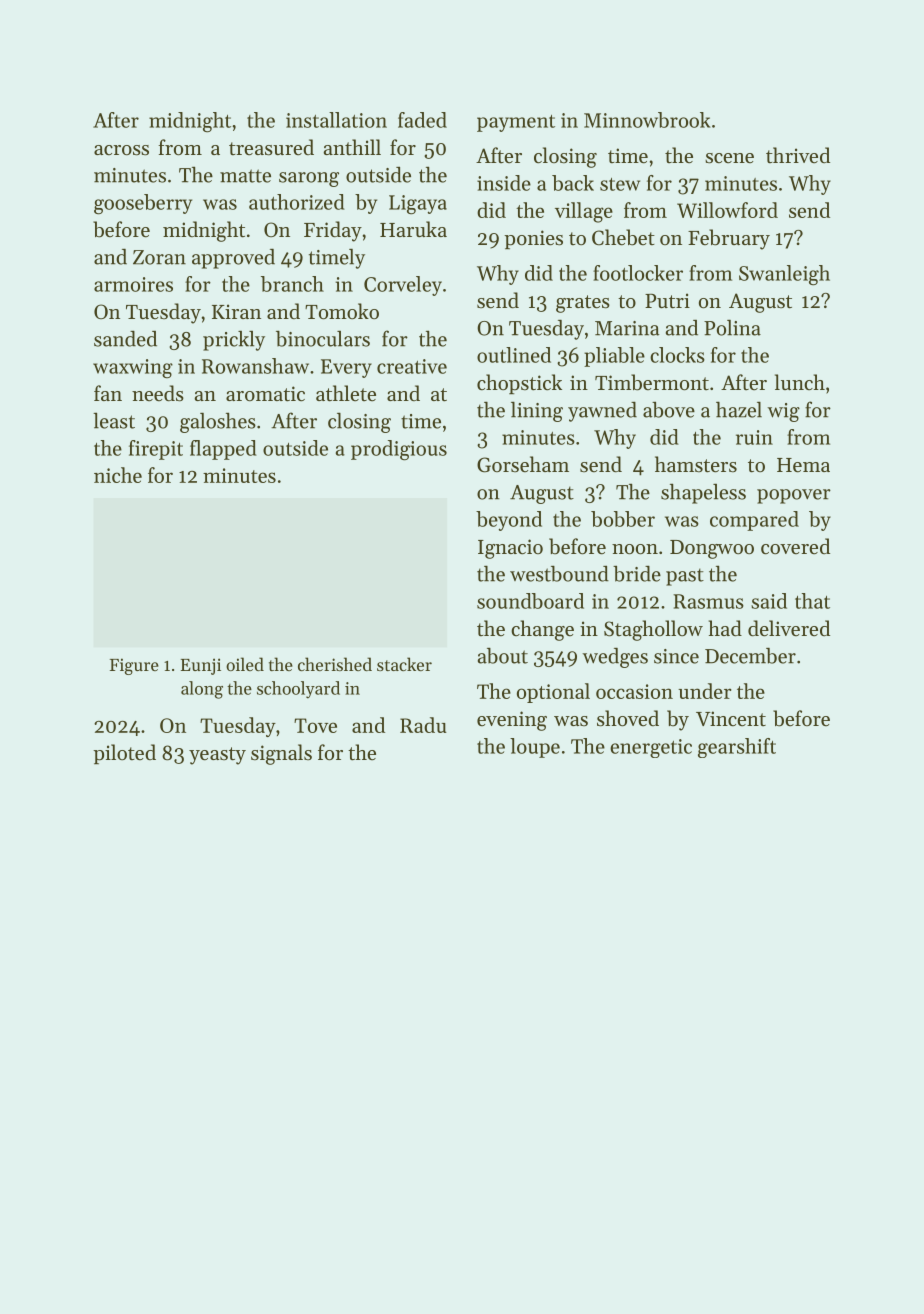 The height and width of the document is (1314, 924). What do you see at coordinates (583, 304) in the document?
I see `grates` at bounding box center [583, 304].
